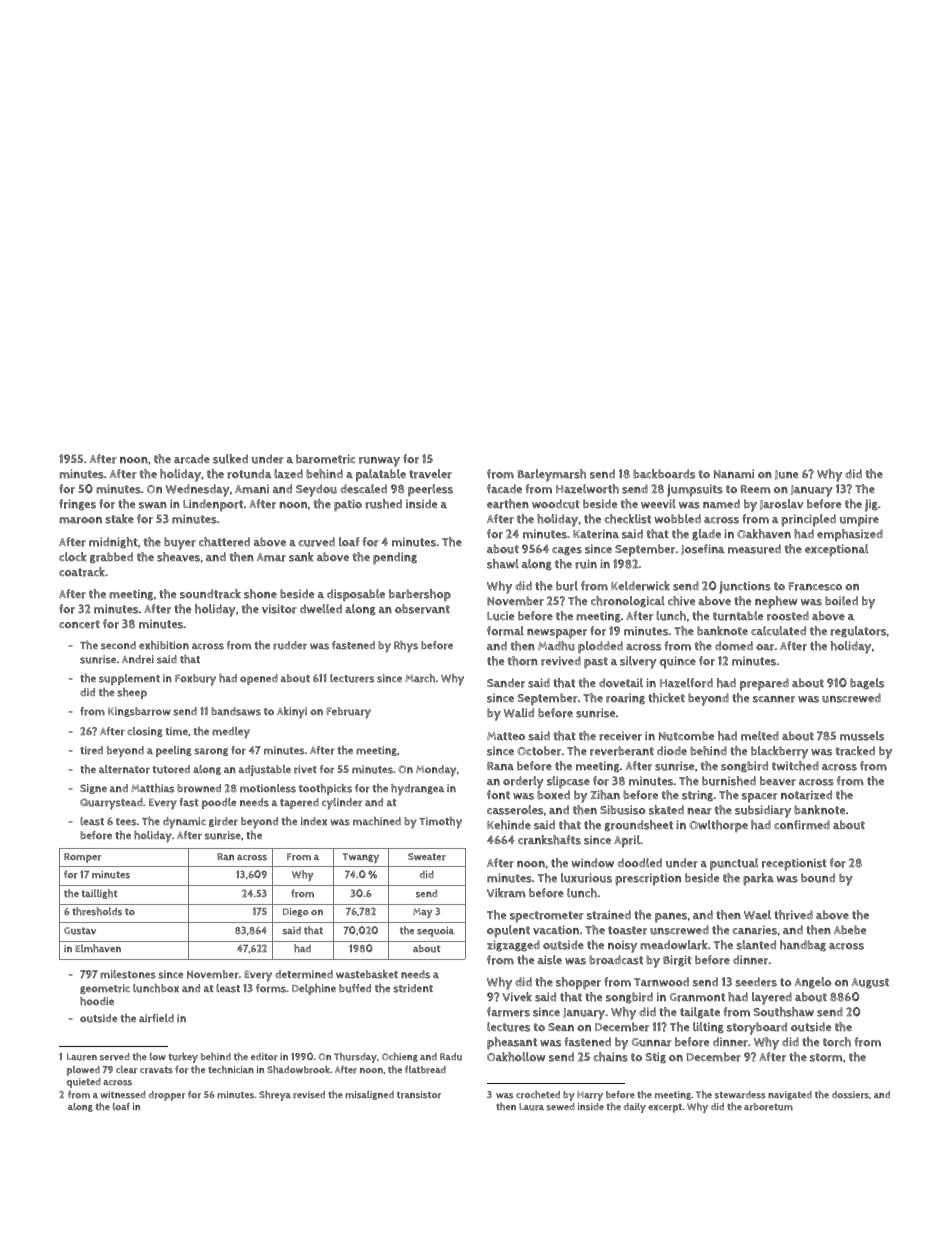 This screenshot has height=1233, width=952. Describe the element at coordinates (123, 1095) in the screenshot. I see `witnessed` at that location.
